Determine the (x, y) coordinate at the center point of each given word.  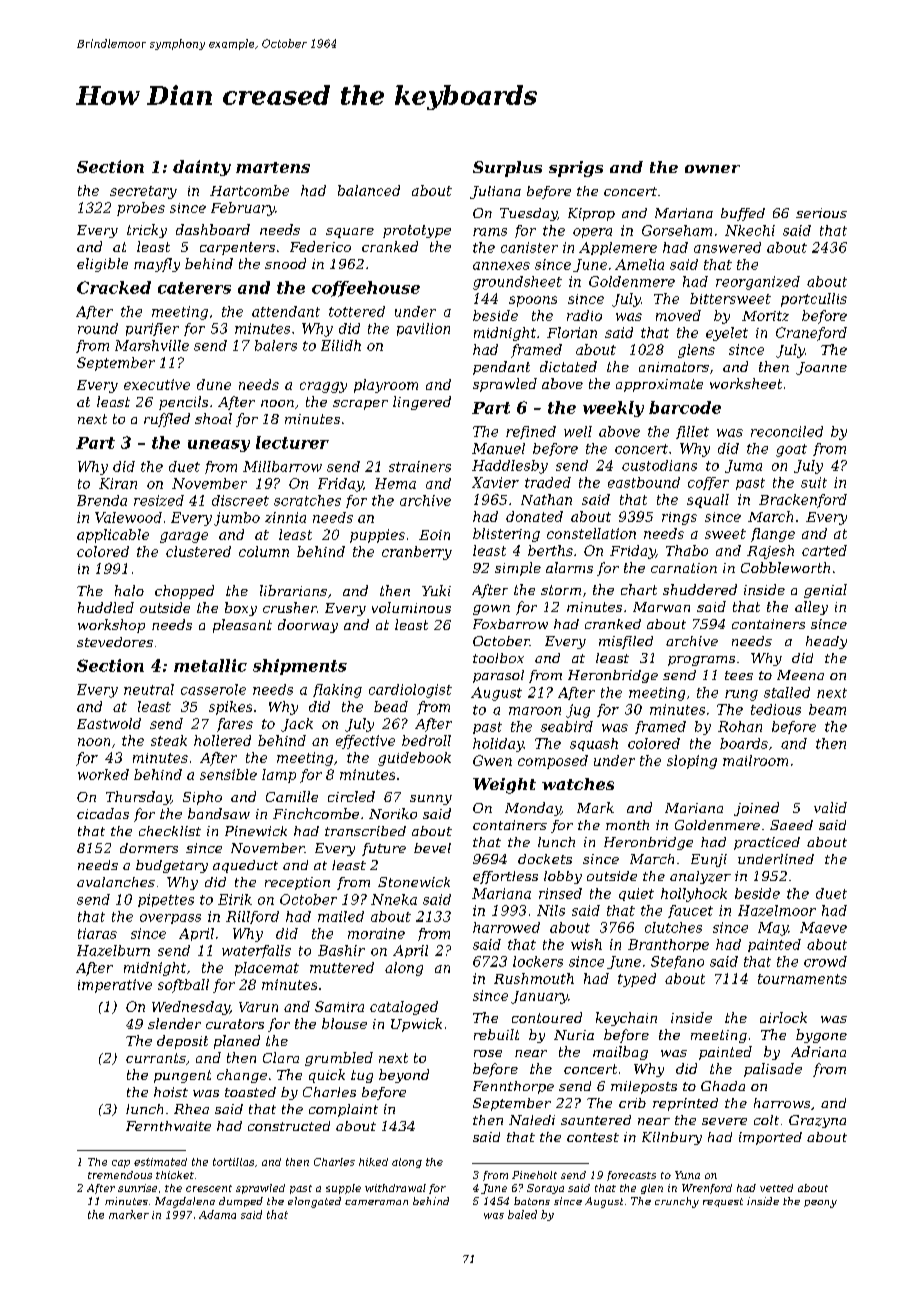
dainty (202, 168)
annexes (501, 266)
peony (820, 1204)
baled (522, 1214)
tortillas (233, 1162)
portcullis (814, 300)
